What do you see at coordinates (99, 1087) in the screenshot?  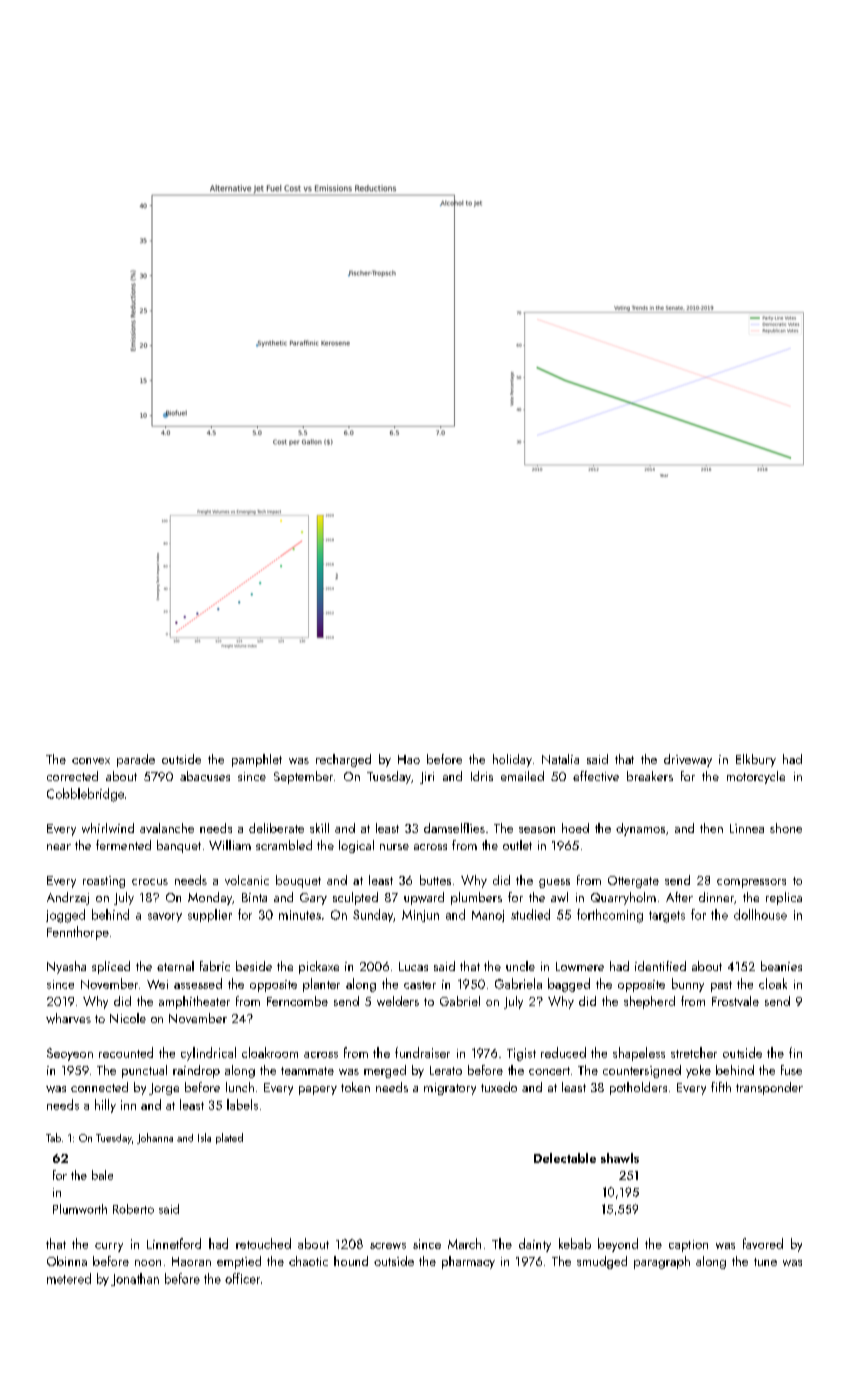 I see `connected` at bounding box center [99, 1087].
